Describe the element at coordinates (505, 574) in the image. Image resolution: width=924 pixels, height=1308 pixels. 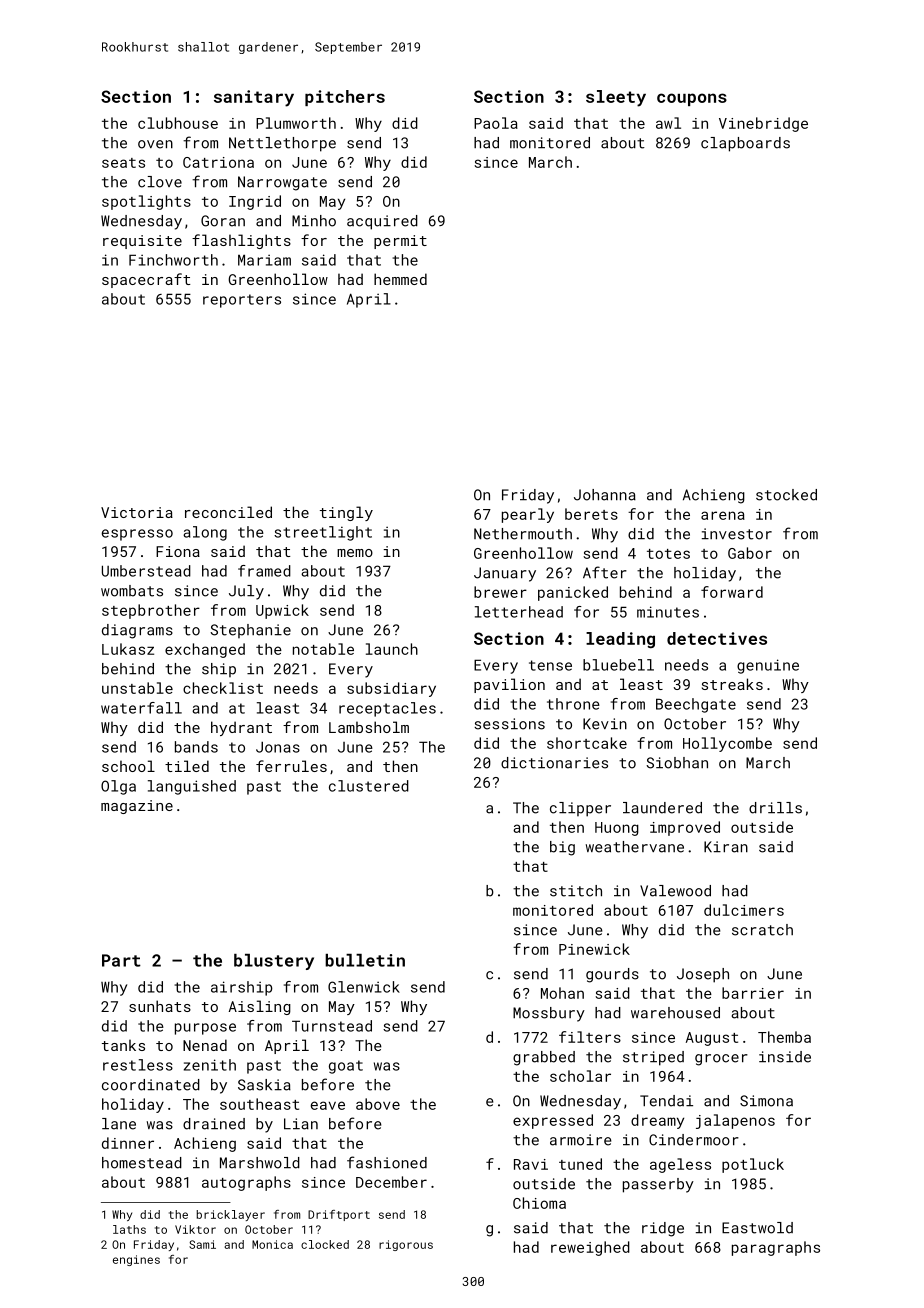
I see `January` at that location.
